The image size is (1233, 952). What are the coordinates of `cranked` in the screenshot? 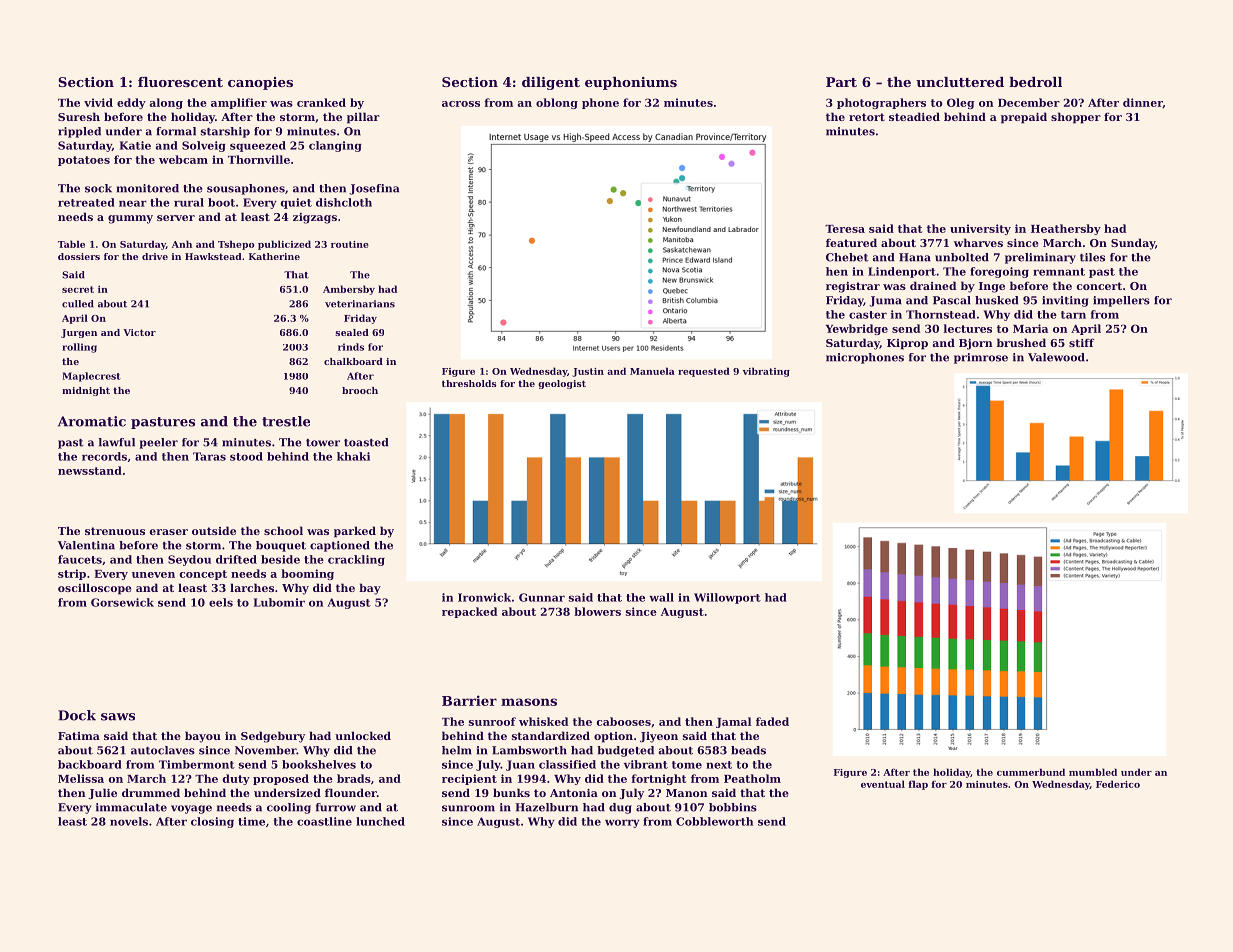 It's located at (321, 102).
